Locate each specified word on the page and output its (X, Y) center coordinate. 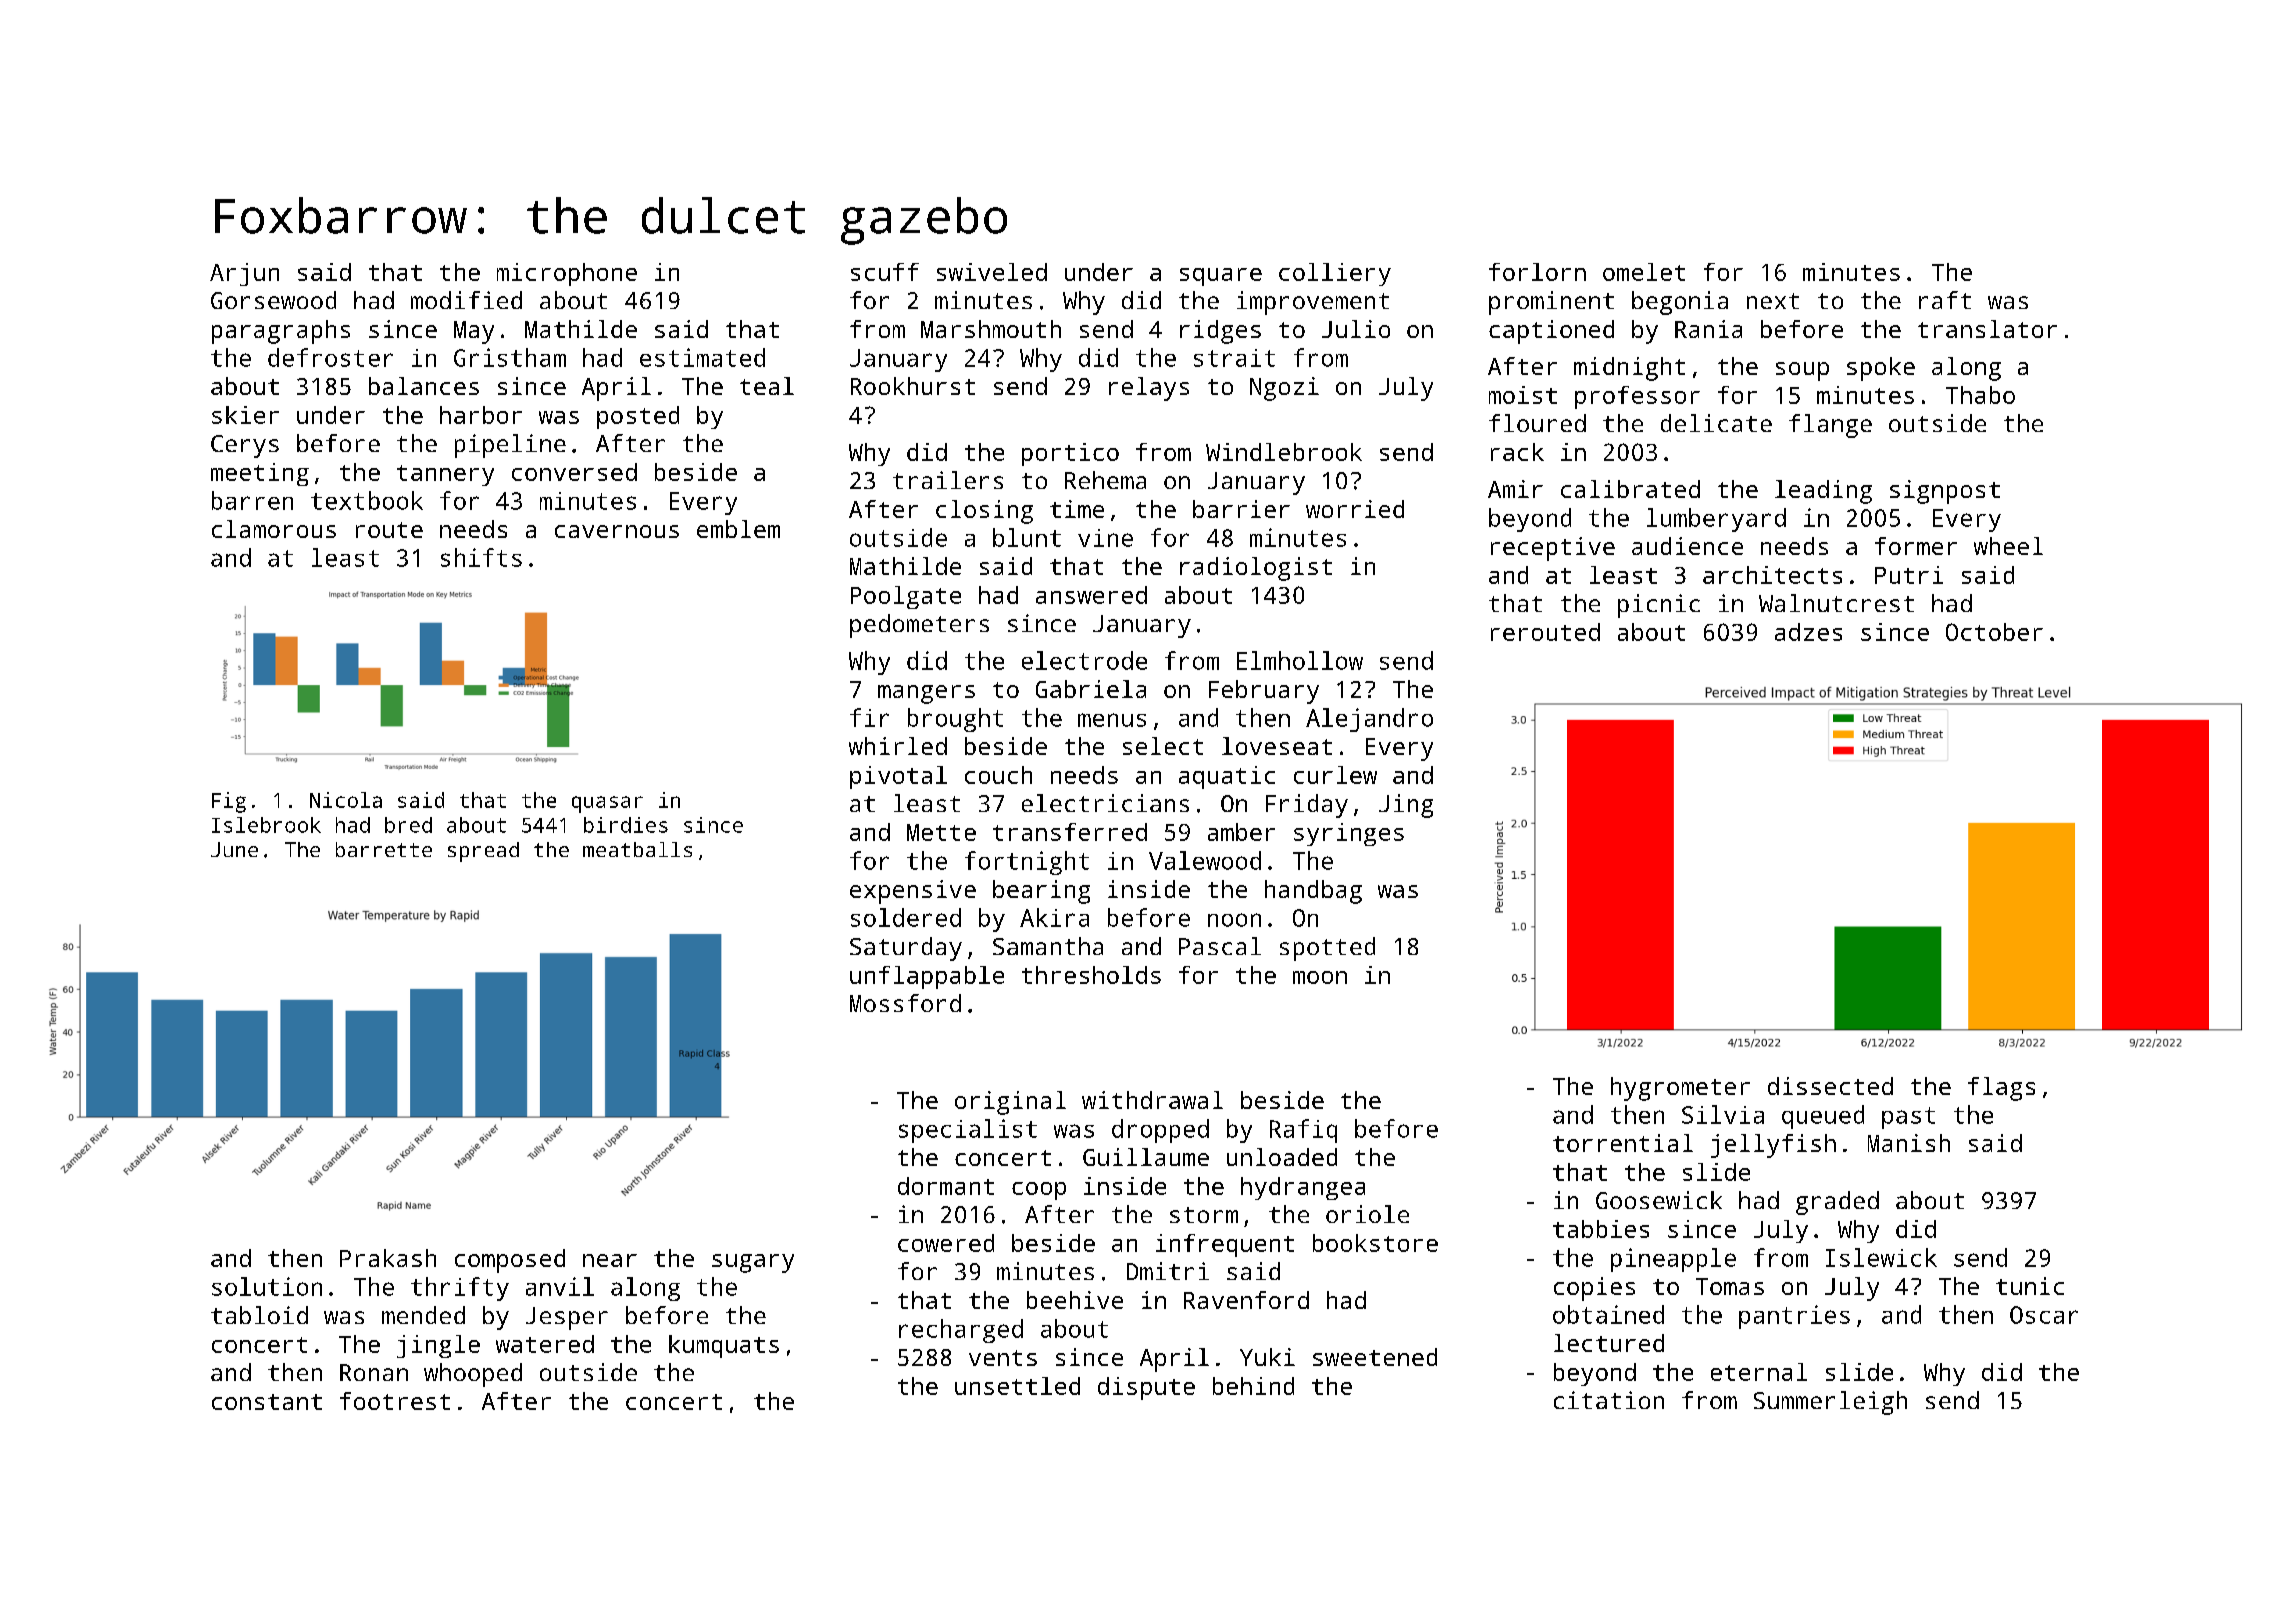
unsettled (1017, 1386)
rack (1517, 452)
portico (1070, 454)
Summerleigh (1830, 1403)
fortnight (1027, 863)
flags (2001, 1089)
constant (267, 1402)
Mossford (905, 1003)
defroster (330, 357)
